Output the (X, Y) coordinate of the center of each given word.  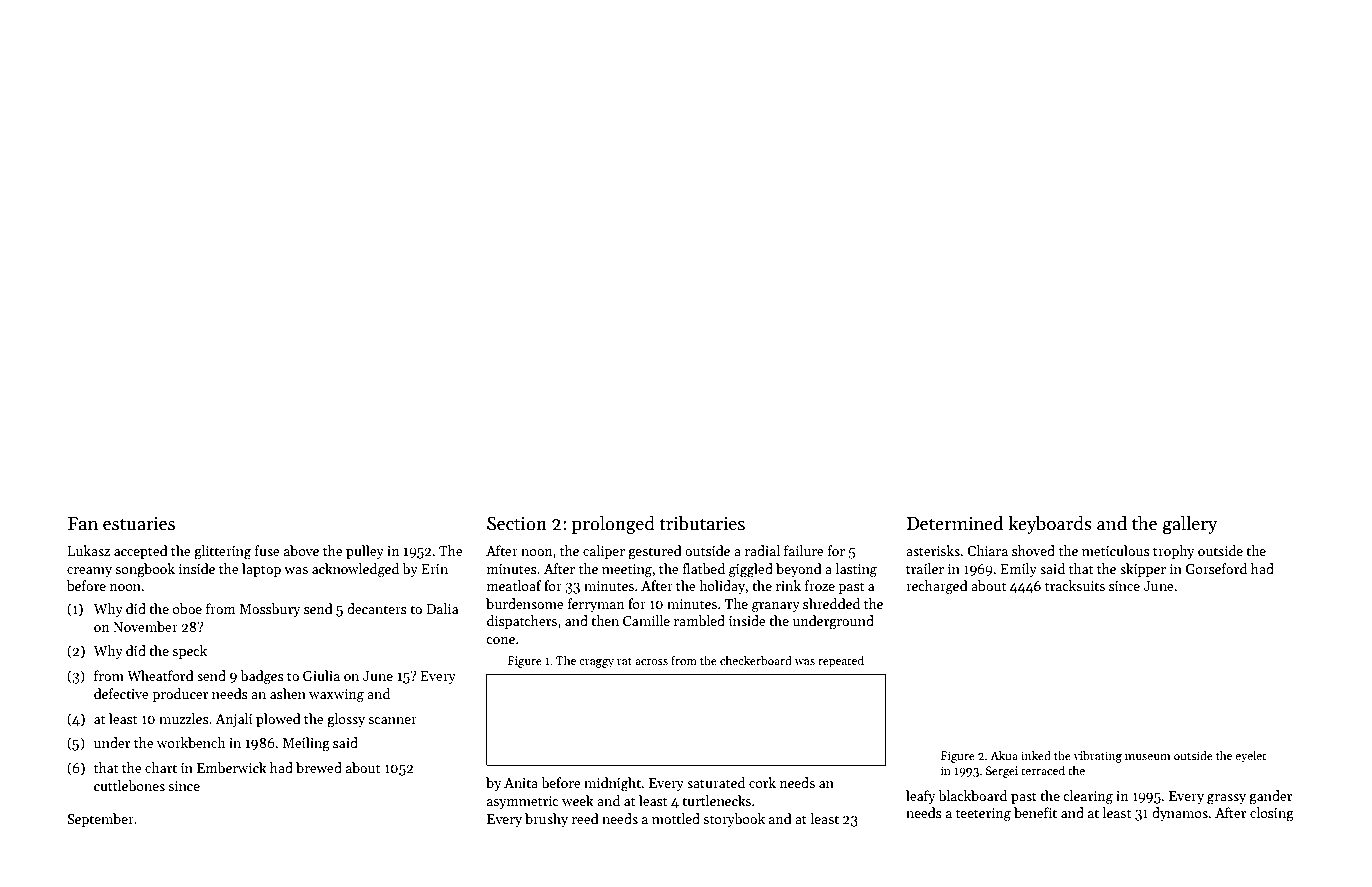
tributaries (702, 523)
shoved (1033, 550)
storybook (734, 820)
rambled (699, 620)
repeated (841, 662)
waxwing (336, 696)
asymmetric (523, 802)
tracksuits (1075, 585)
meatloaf (514, 585)
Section (517, 523)
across (651, 662)
